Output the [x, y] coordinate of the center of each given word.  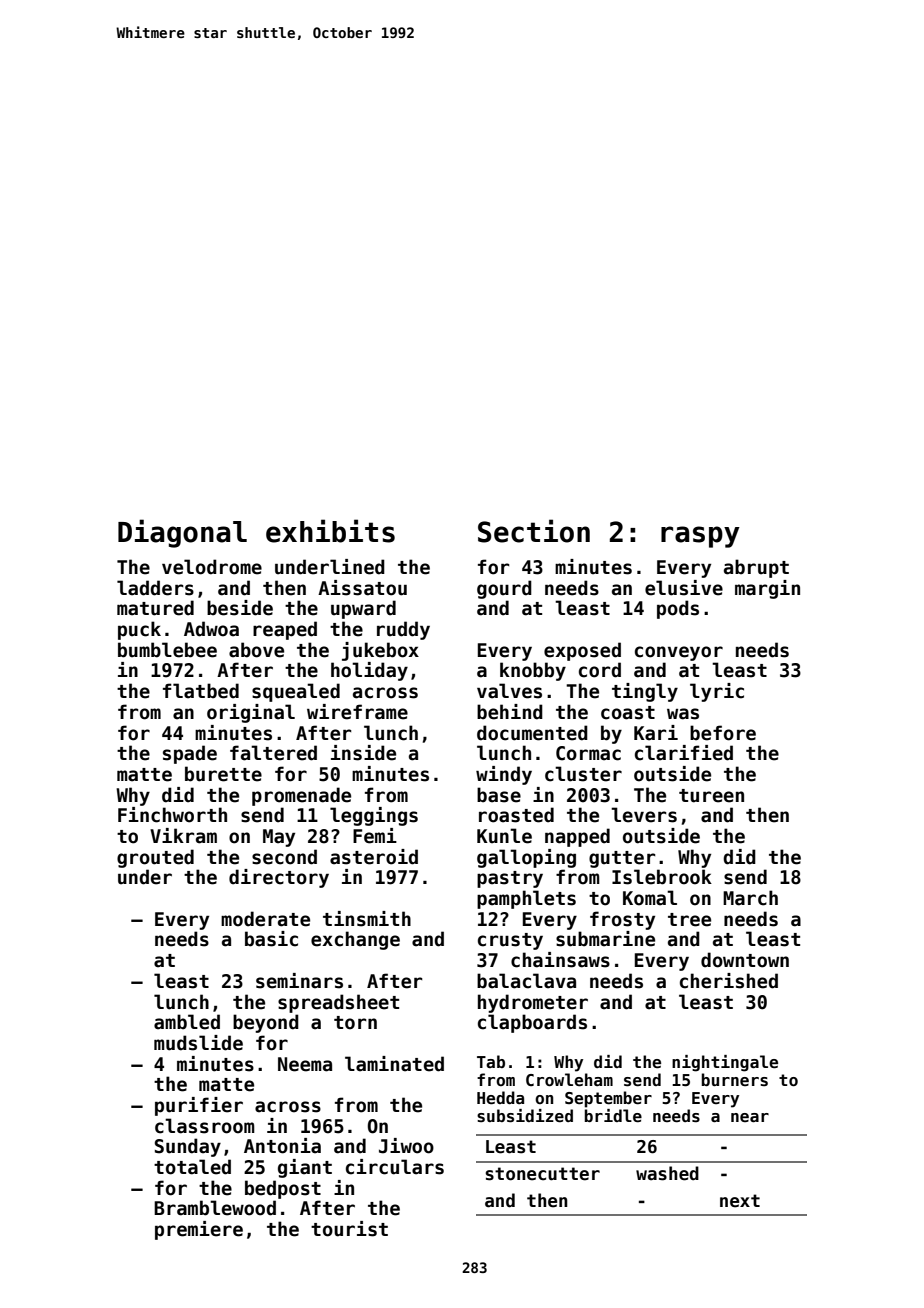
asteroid [374, 857]
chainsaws [560, 960]
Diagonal [182, 533]
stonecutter [542, 1174]
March [750, 898]
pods [678, 609]
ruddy [403, 630]
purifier [199, 1106]
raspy [700, 537]
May [279, 838]
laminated [394, 1064]
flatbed [201, 691]
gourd [504, 589]
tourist [349, 1229]
